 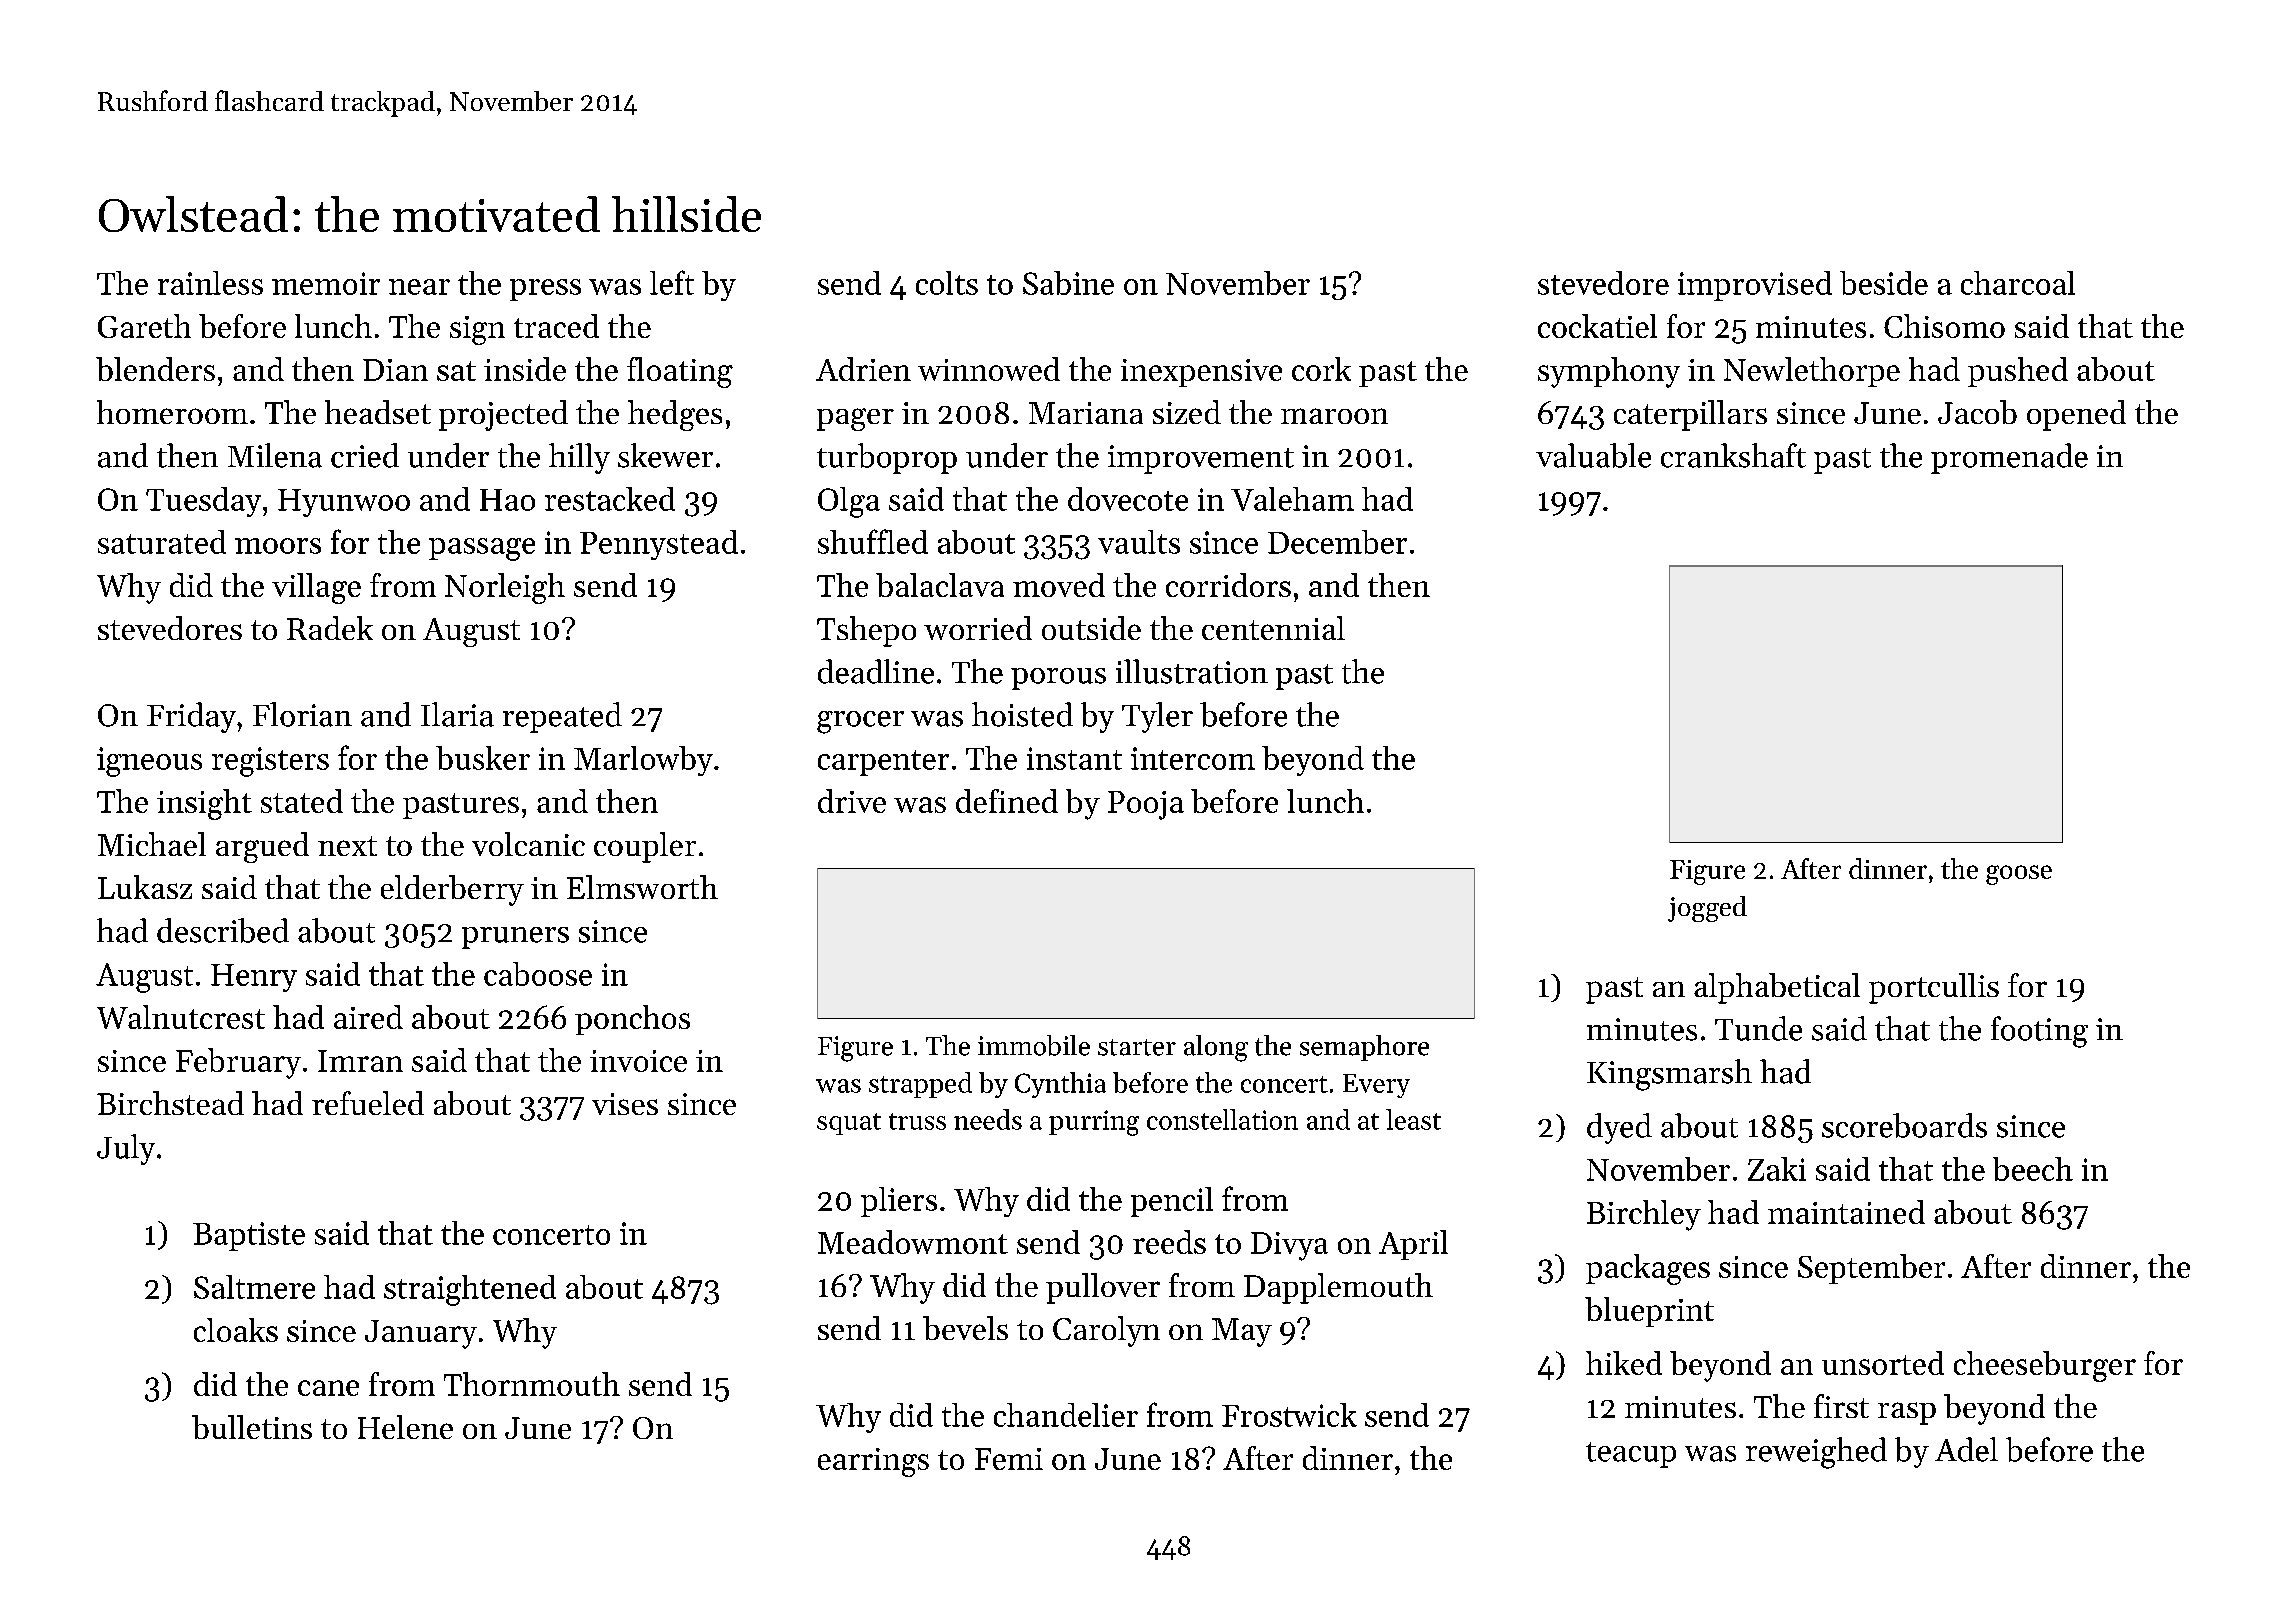 What do you see at coordinates (947, 283) in the document?
I see `colts` at bounding box center [947, 283].
